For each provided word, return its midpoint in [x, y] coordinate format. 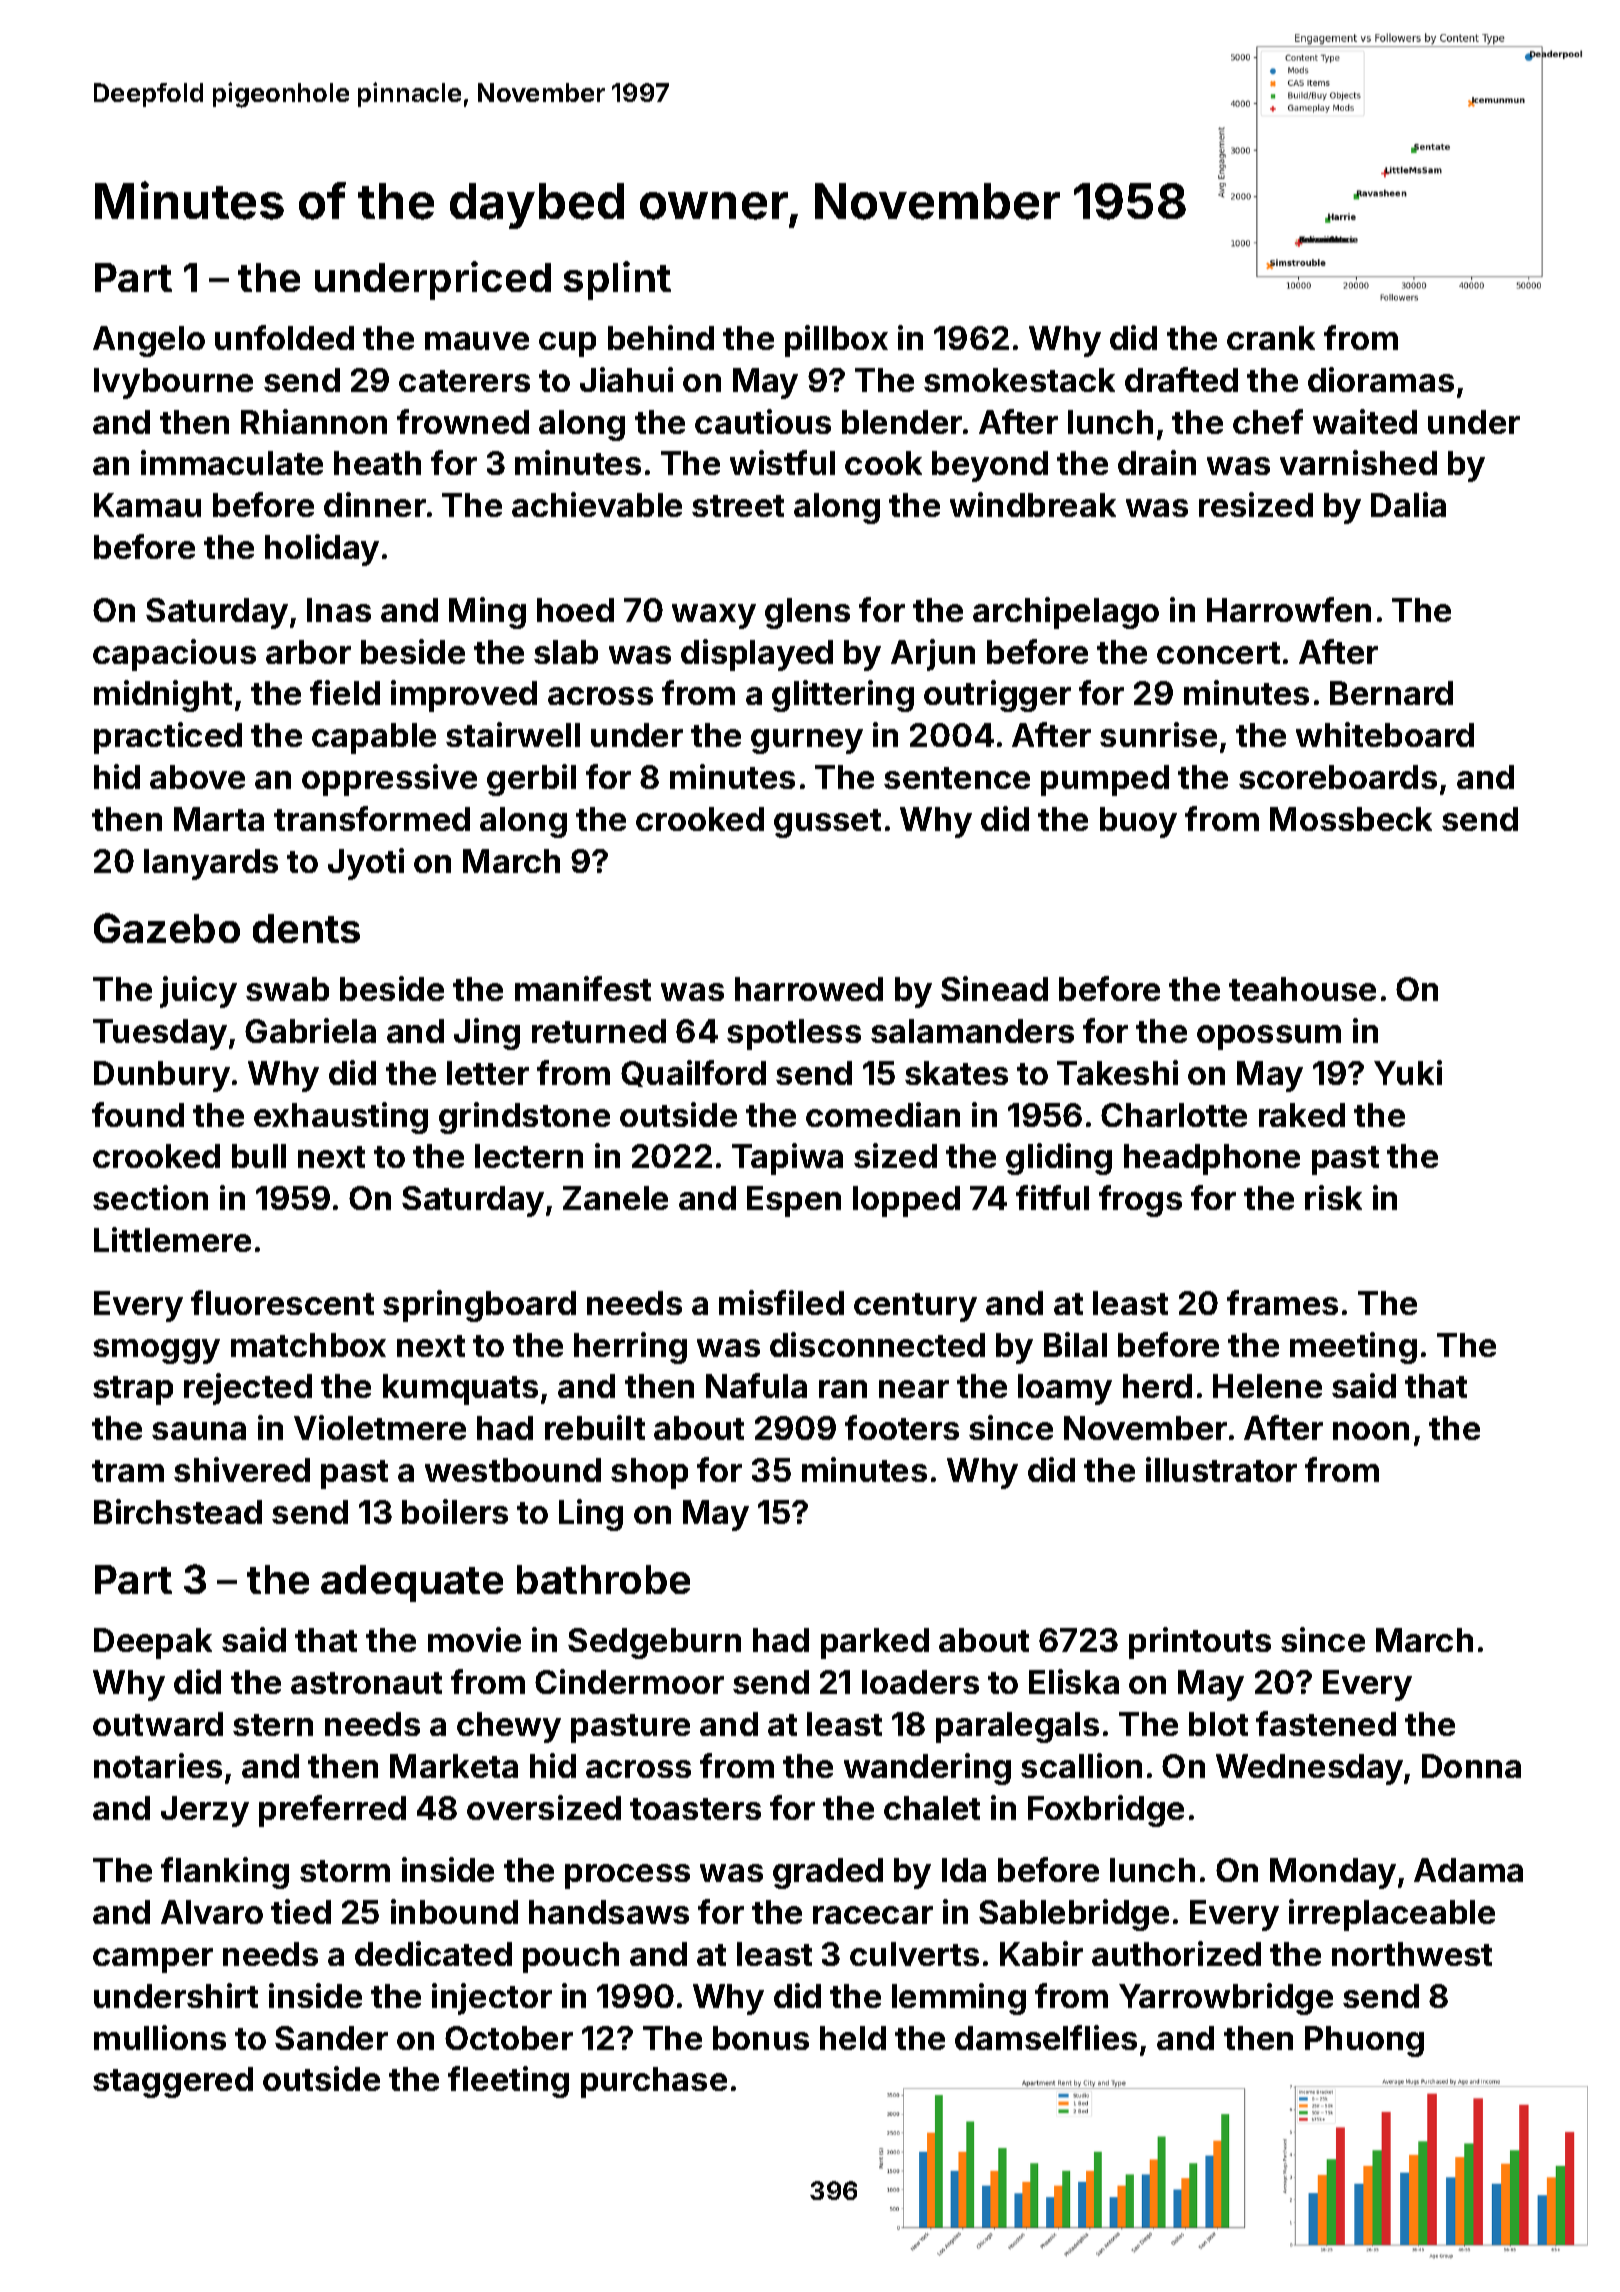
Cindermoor [629, 1681]
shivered [242, 1469]
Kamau [147, 505]
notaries [158, 1765]
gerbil [531, 780]
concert [1218, 653]
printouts [1200, 1643]
